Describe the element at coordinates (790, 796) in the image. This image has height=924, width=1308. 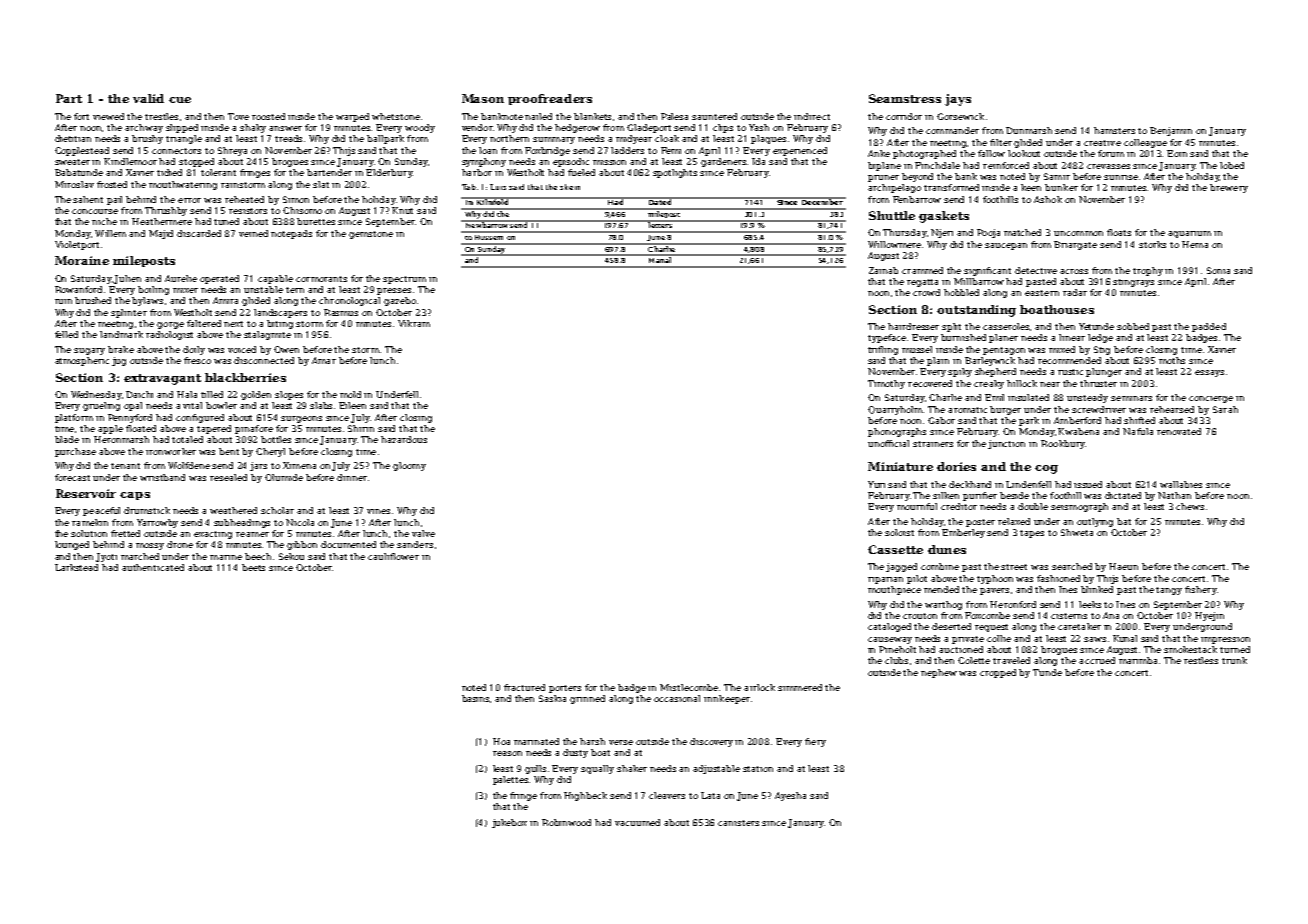
I see `Ayesha` at that location.
